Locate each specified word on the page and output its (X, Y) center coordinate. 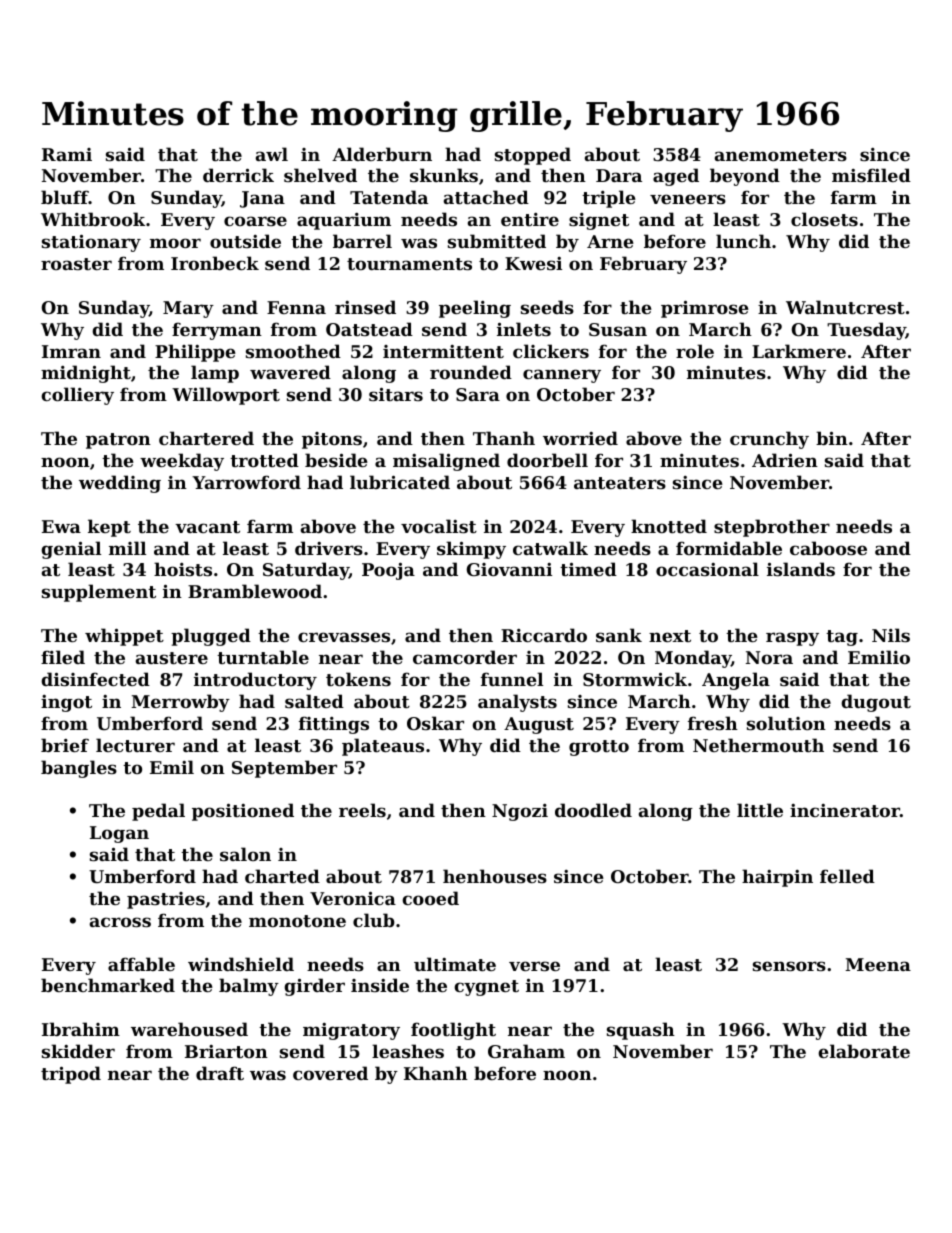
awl (272, 154)
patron (118, 441)
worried (580, 438)
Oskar (435, 723)
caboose (828, 548)
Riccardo (544, 635)
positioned (243, 812)
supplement (99, 593)
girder (314, 987)
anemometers (781, 155)
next (670, 636)
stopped (533, 156)
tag (842, 638)
